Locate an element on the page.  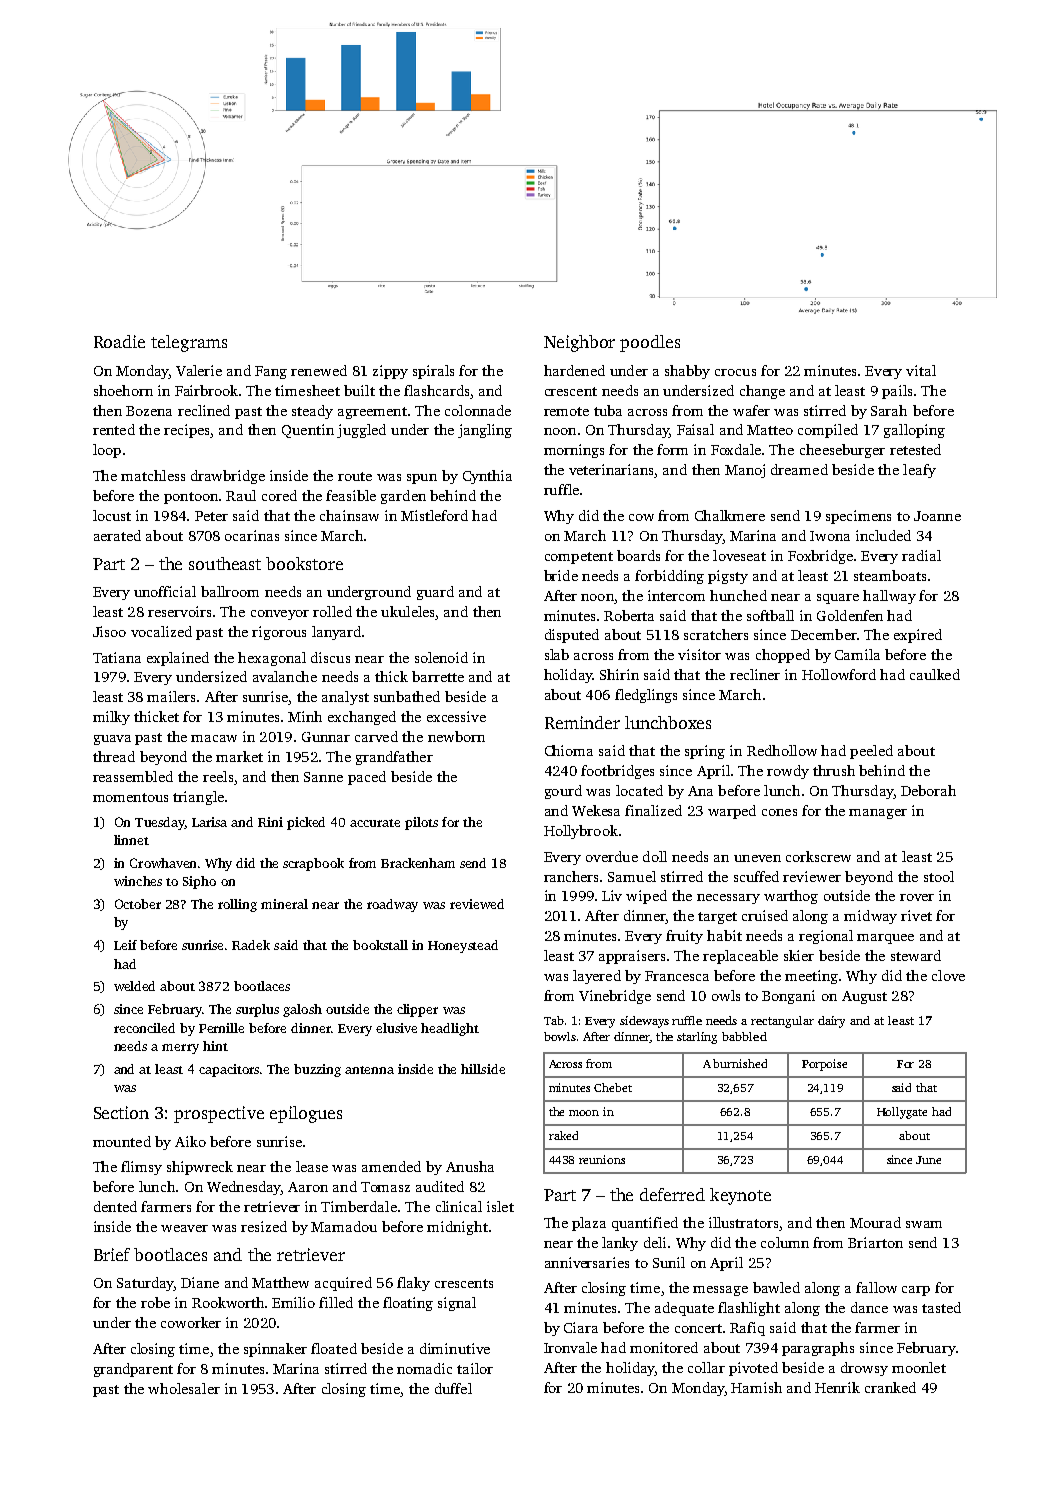
poodles is located at coordinates (650, 343).
